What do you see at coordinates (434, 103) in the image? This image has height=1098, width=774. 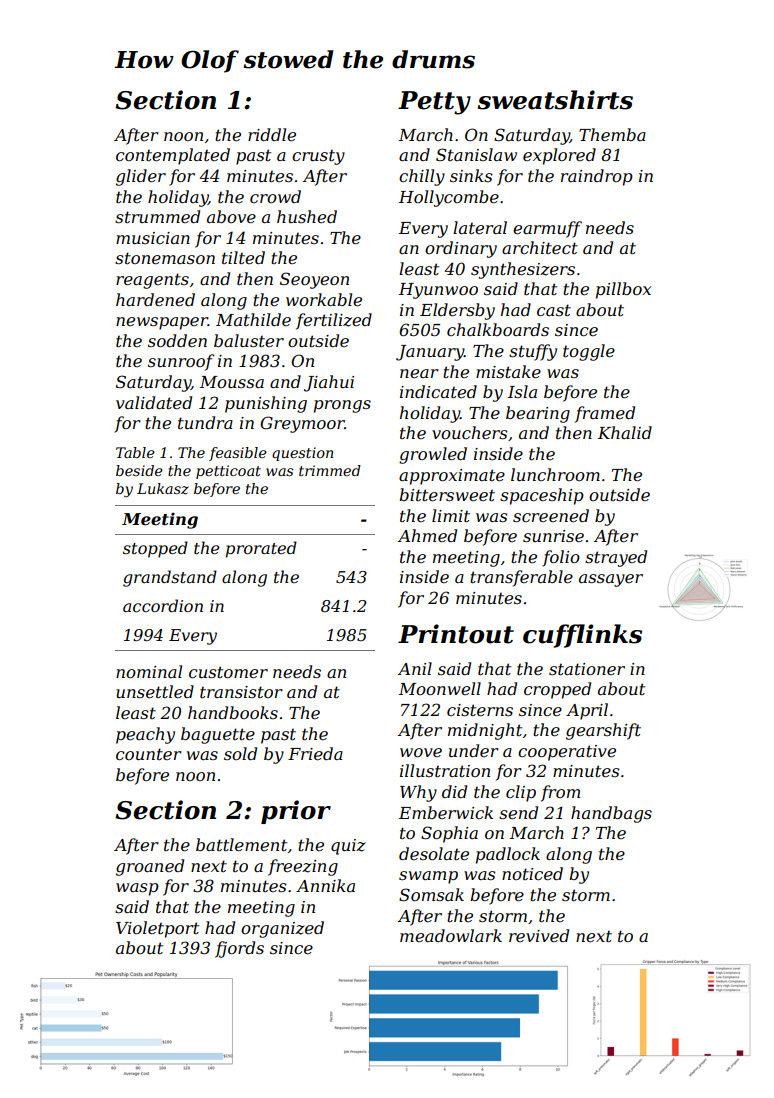 I see `Petty` at bounding box center [434, 103].
